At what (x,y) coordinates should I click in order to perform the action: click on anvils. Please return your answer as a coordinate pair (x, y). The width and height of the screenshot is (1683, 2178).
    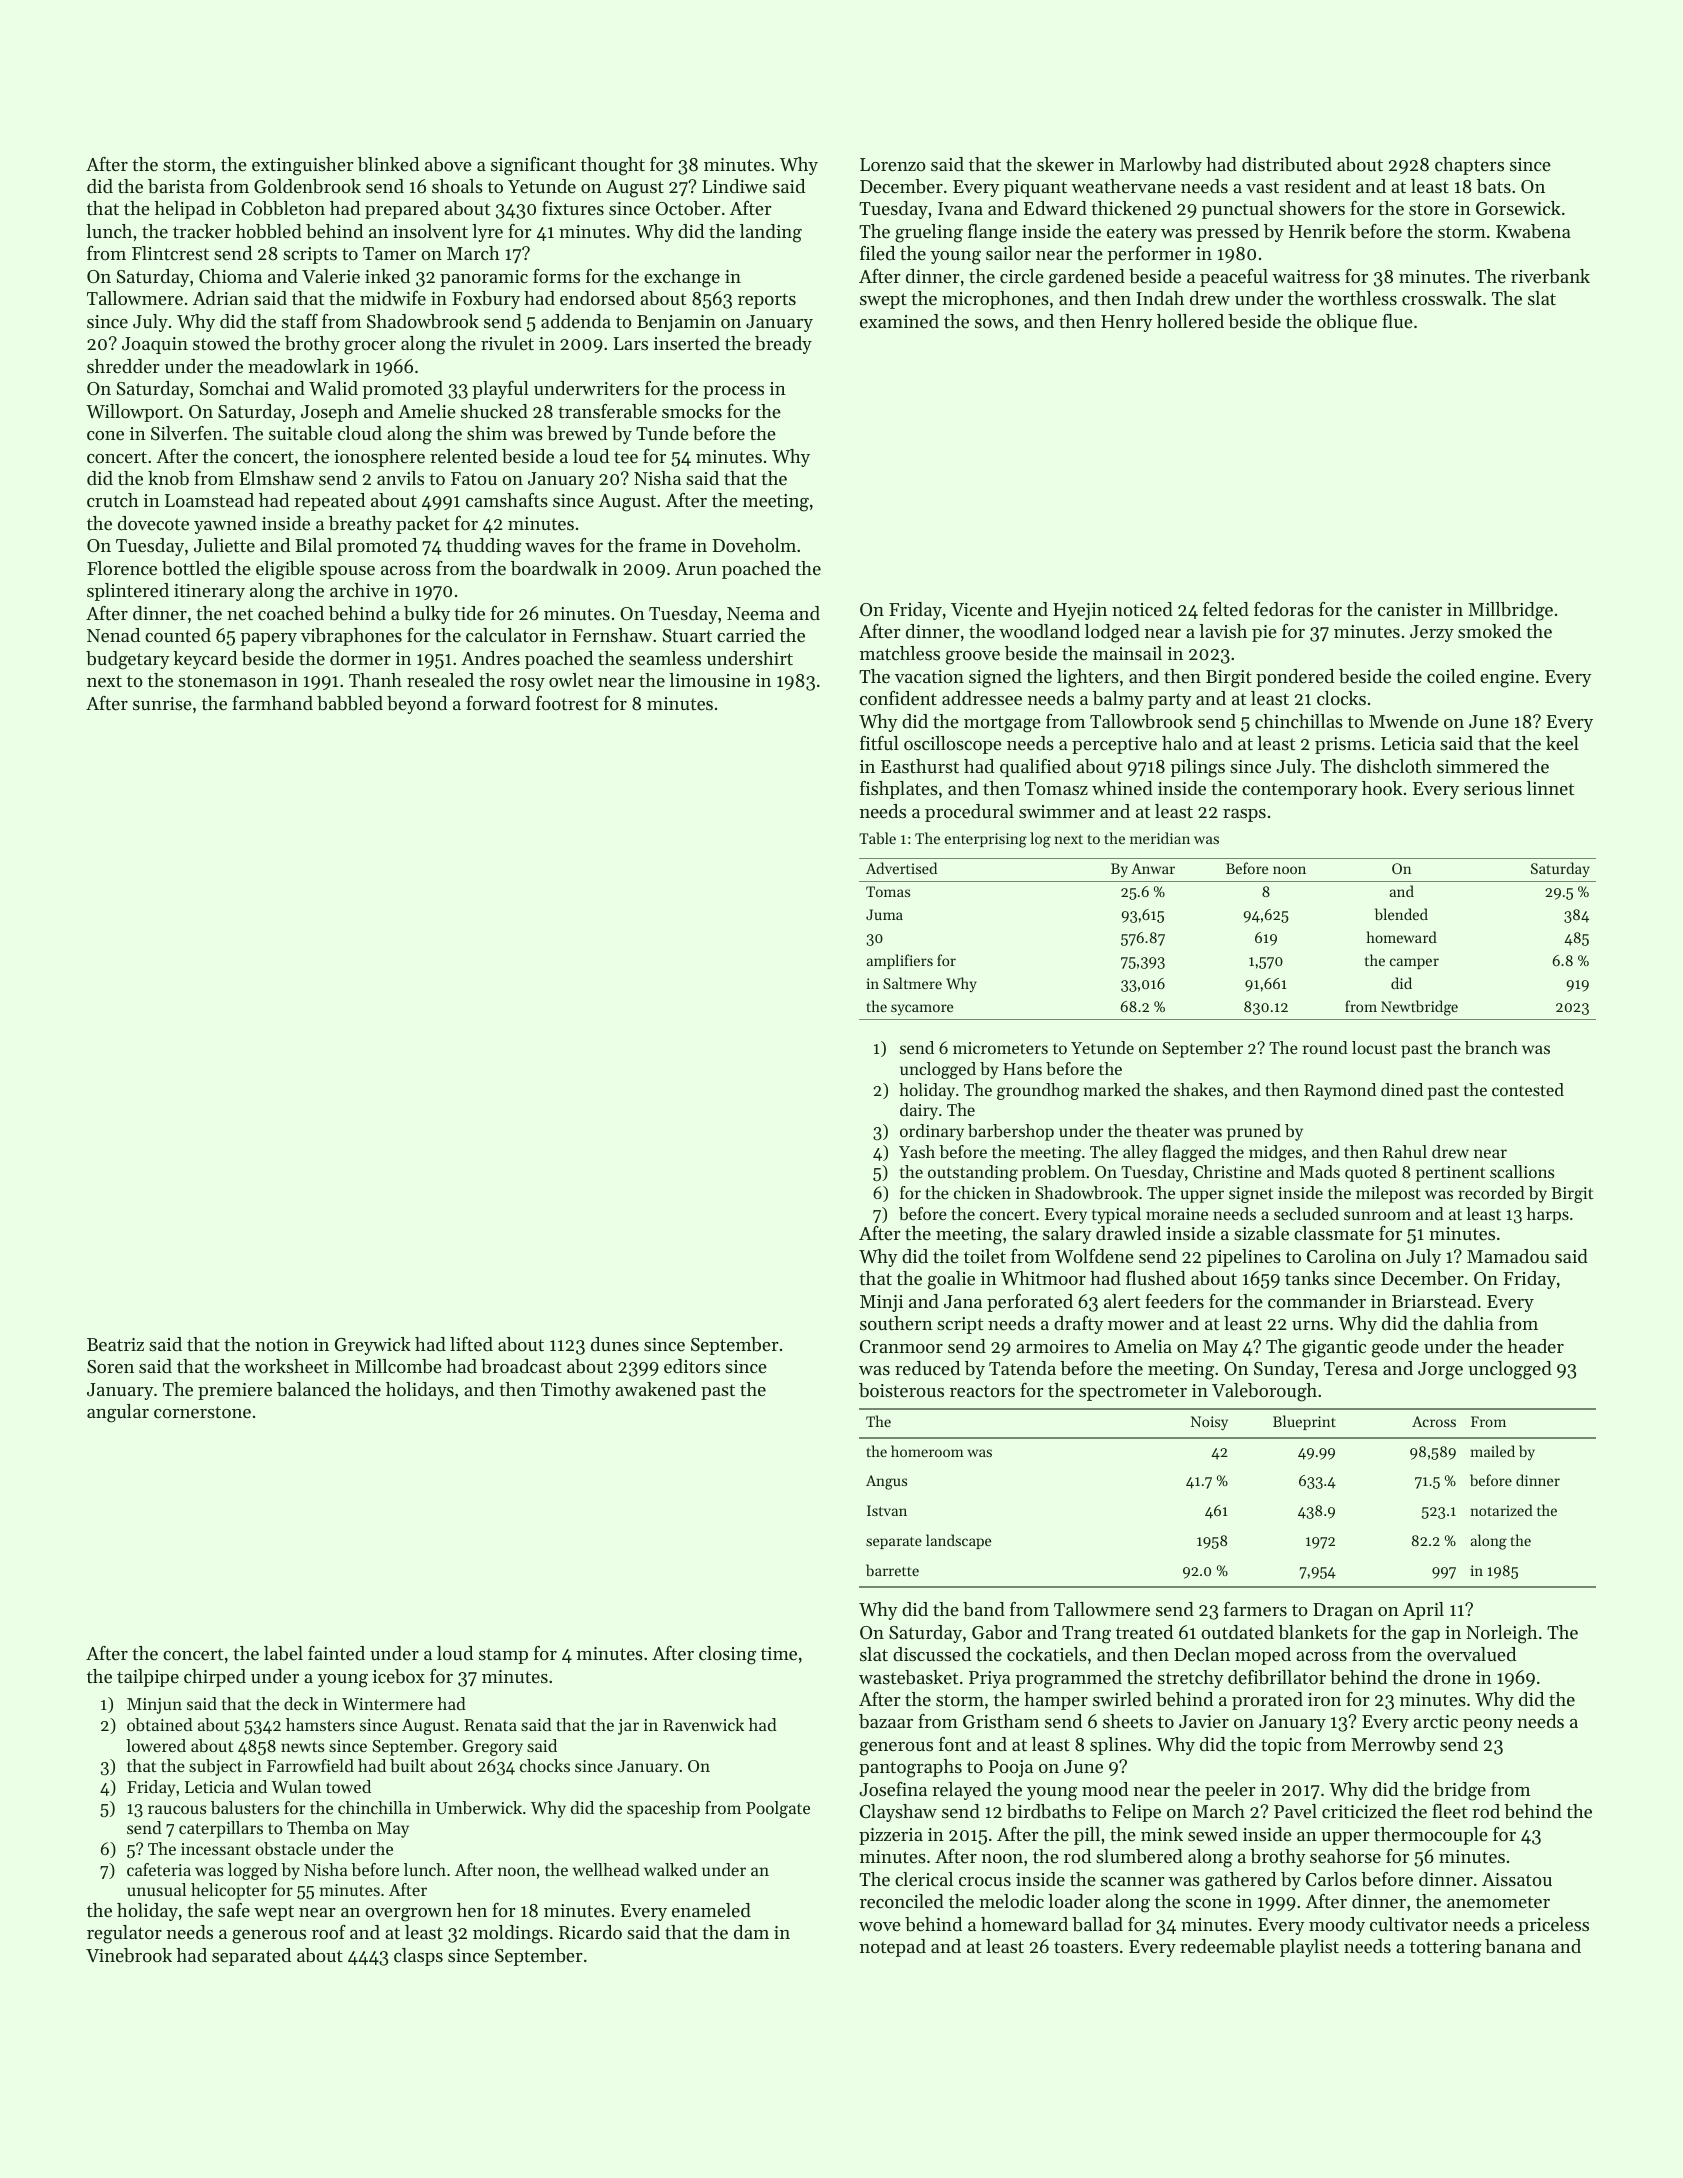
    Looking at the image, I should click on (400, 478).
